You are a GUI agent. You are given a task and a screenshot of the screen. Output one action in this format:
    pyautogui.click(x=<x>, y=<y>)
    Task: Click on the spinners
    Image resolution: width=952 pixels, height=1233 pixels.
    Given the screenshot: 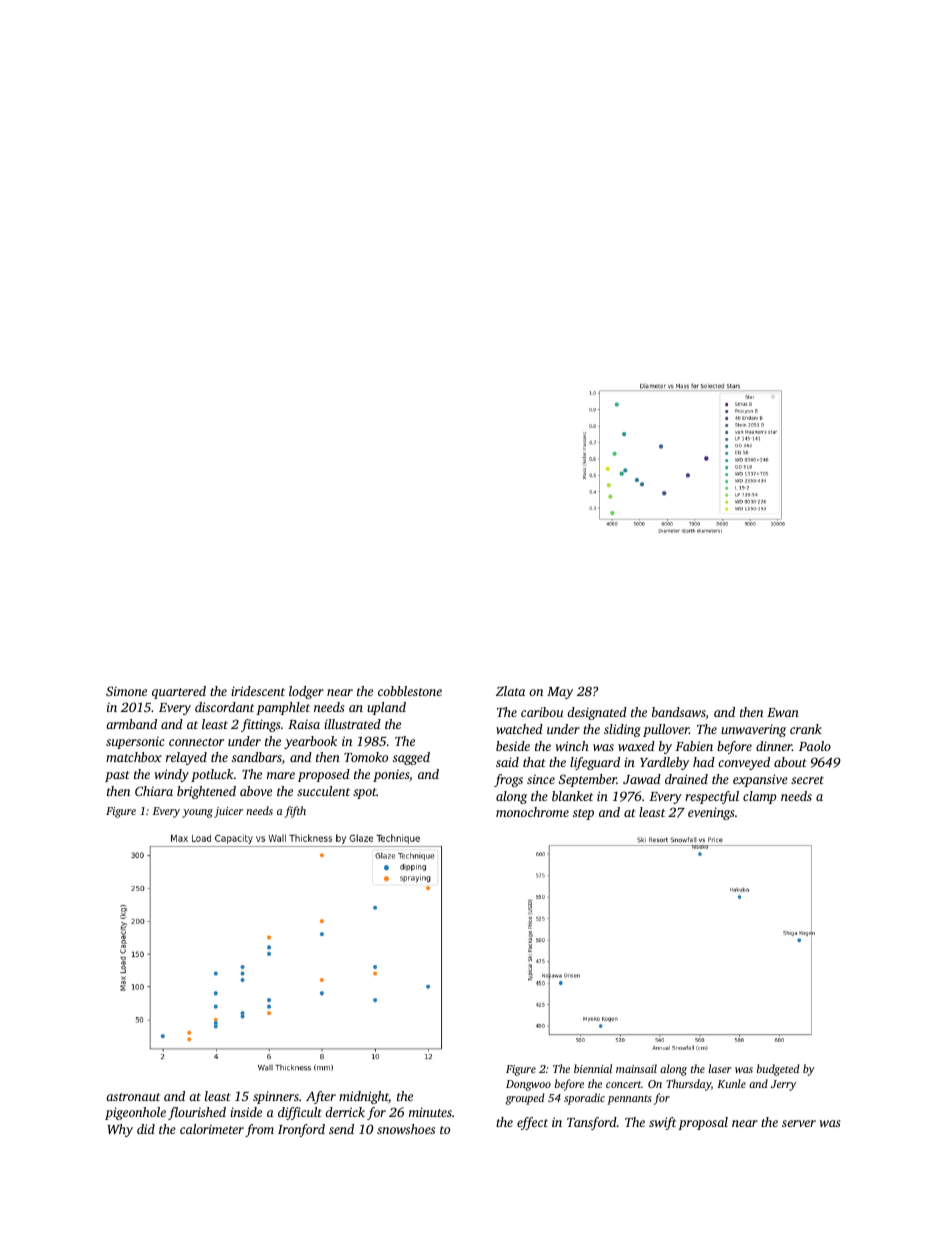 What is the action you would take?
    pyautogui.click(x=276, y=1097)
